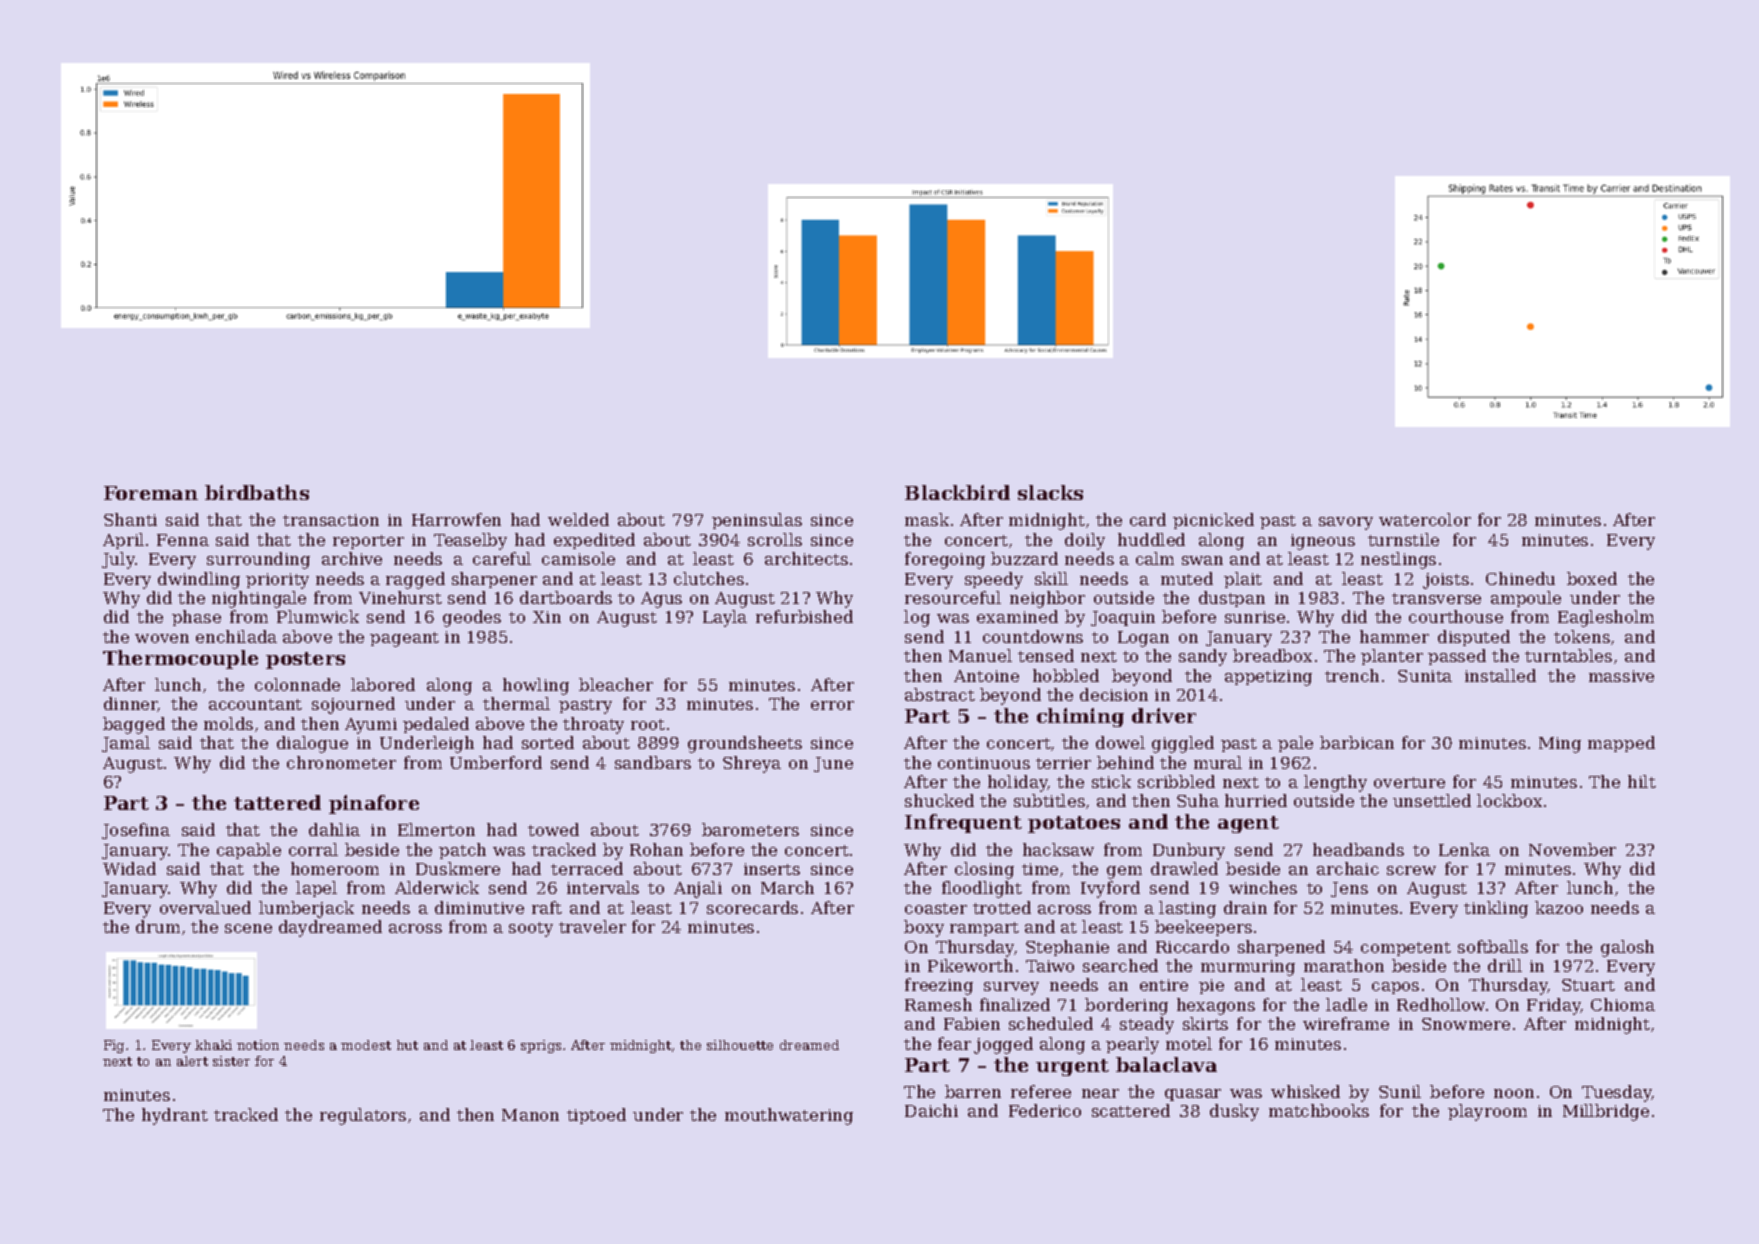 Image resolution: width=1759 pixels, height=1244 pixels. What do you see at coordinates (927, 519) in the page?
I see `mask` at bounding box center [927, 519].
